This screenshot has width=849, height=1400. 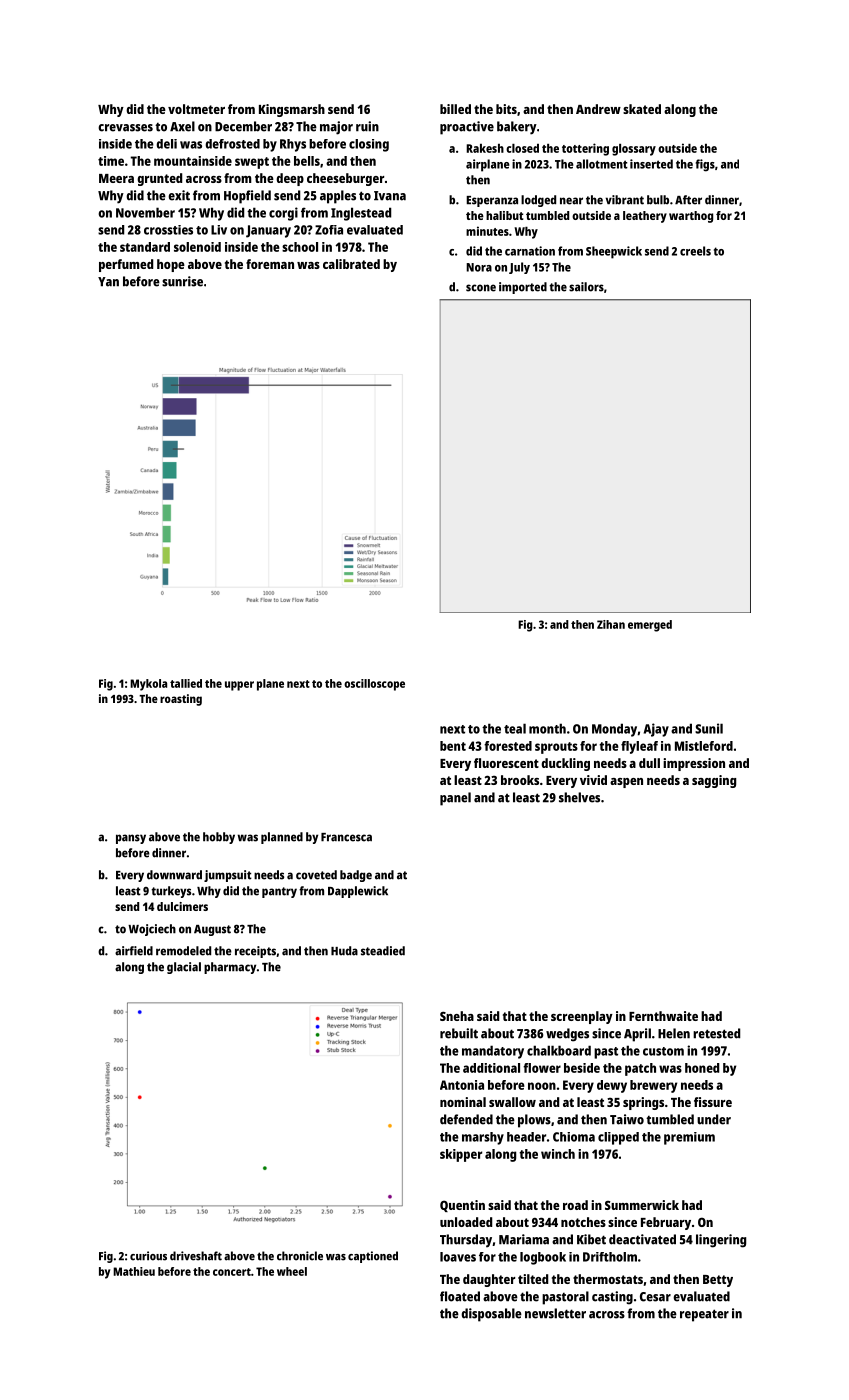 What do you see at coordinates (145, 247) in the screenshot?
I see `standard` at bounding box center [145, 247].
